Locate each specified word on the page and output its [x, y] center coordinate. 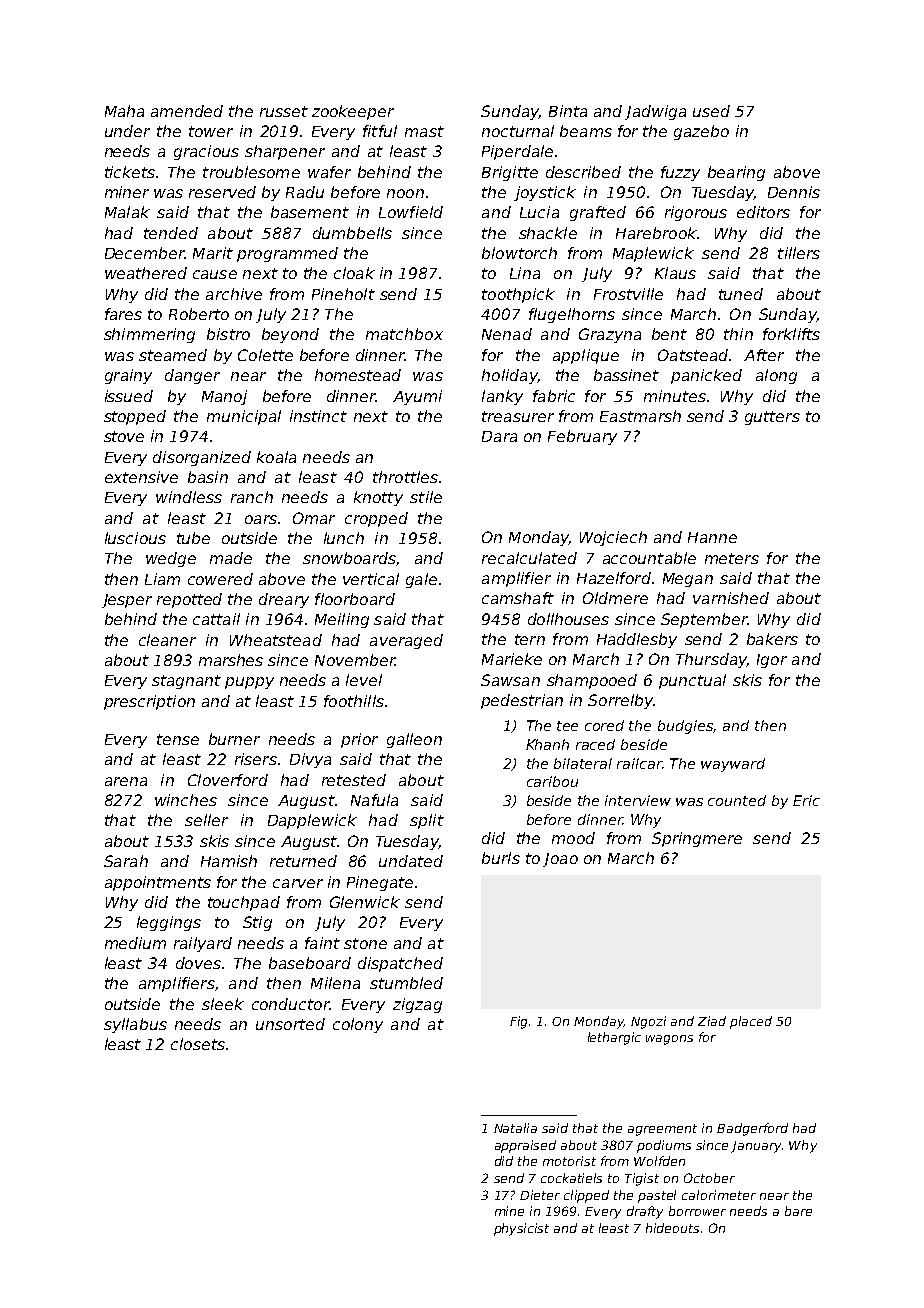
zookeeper [353, 112]
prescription [149, 702]
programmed [287, 254]
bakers [772, 639]
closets [198, 1044]
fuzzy [680, 173]
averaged [406, 641]
